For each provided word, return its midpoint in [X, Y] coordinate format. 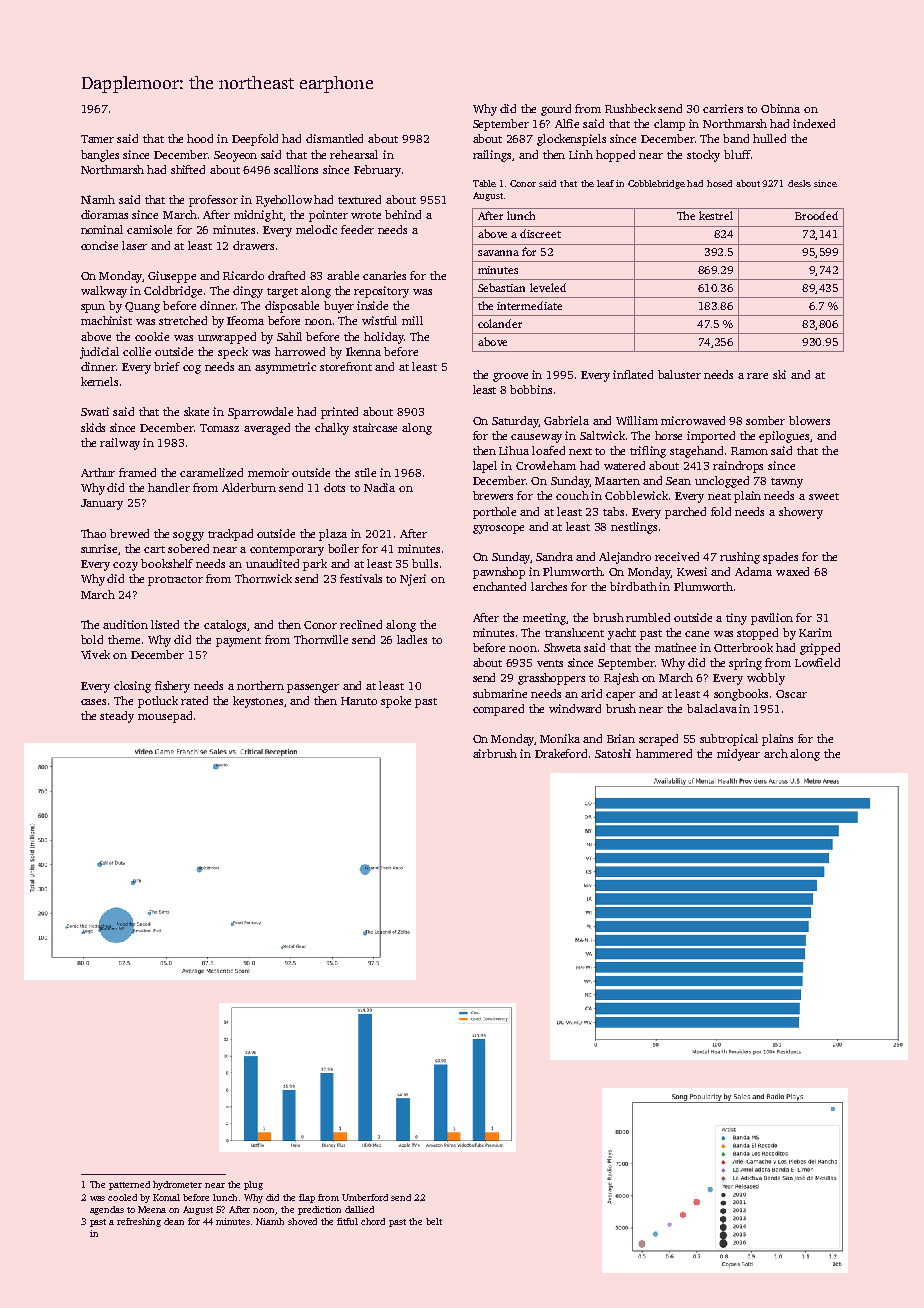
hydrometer [177, 1185]
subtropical [729, 740]
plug [253, 1185]
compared [498, 710]
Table [484, 183]
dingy [248, 292]
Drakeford [561, 753]
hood [200, 138]
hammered [664, 753]
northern [260, 685]
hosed [719, 183]
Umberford [365, 1197]
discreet [540, 233]
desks [799, 183]
